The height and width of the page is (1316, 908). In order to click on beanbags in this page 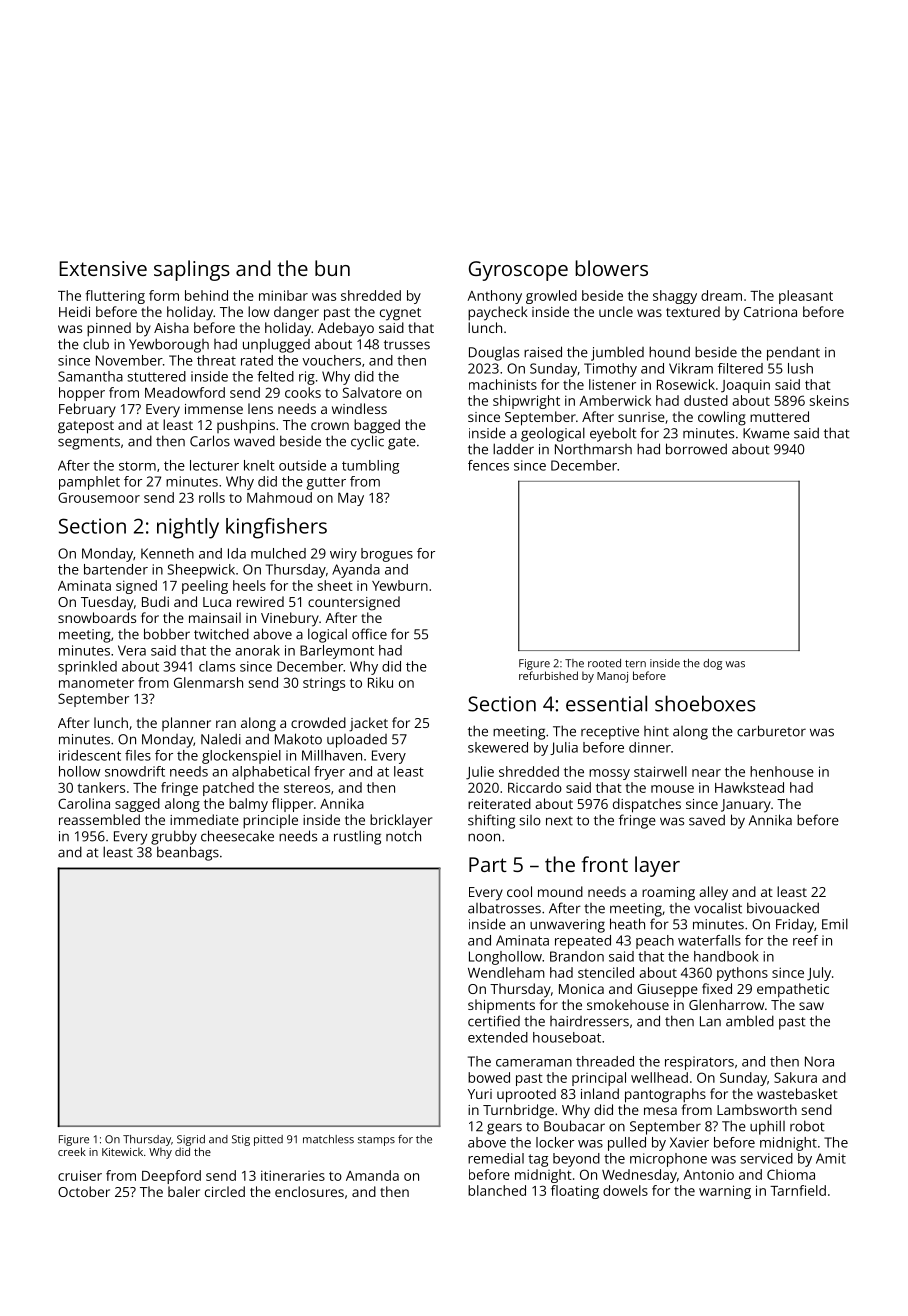, I will do `click(188, 853)`.
